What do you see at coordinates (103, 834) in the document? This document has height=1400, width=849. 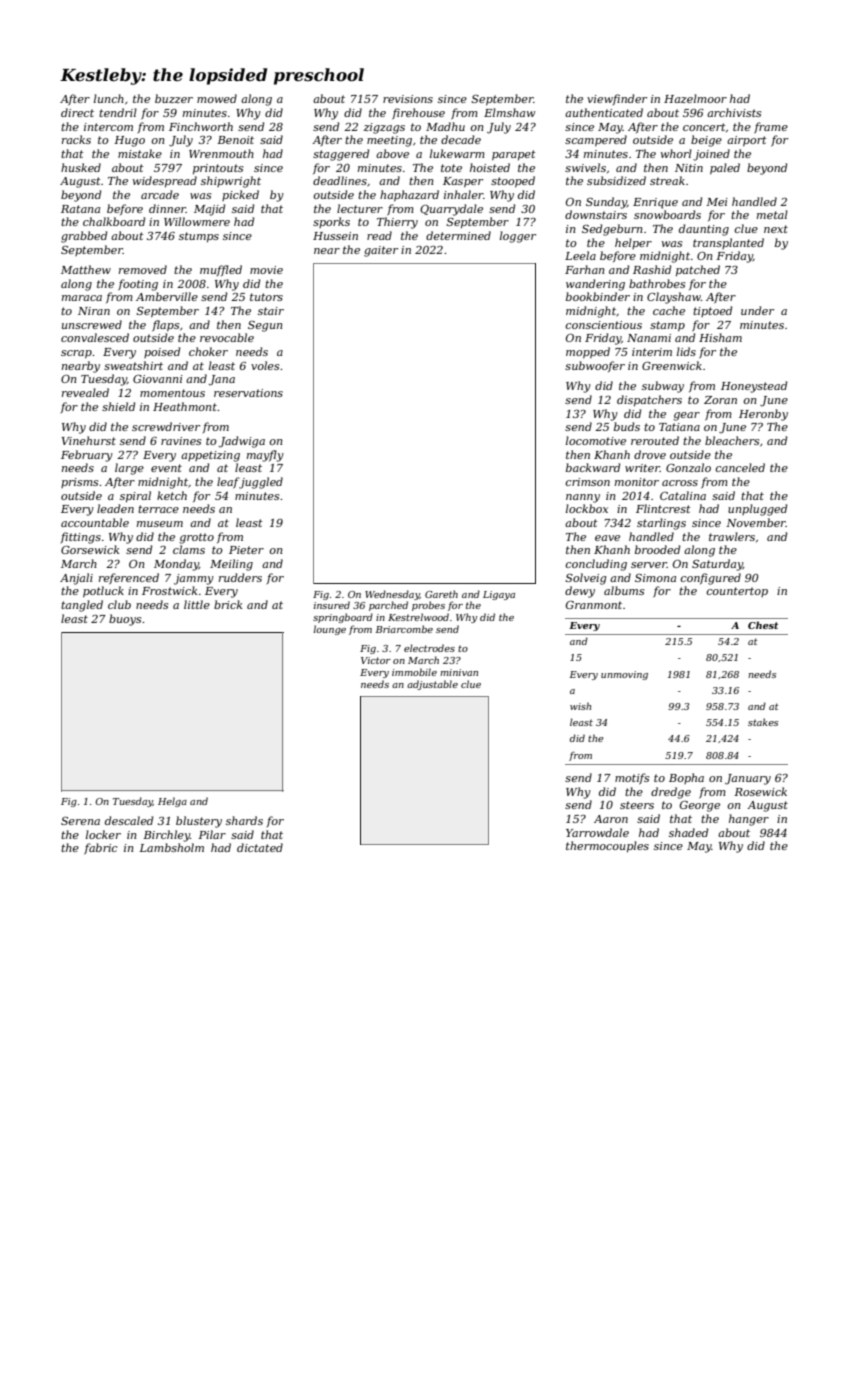 I see `locker` at bounding box center [103, 834].
